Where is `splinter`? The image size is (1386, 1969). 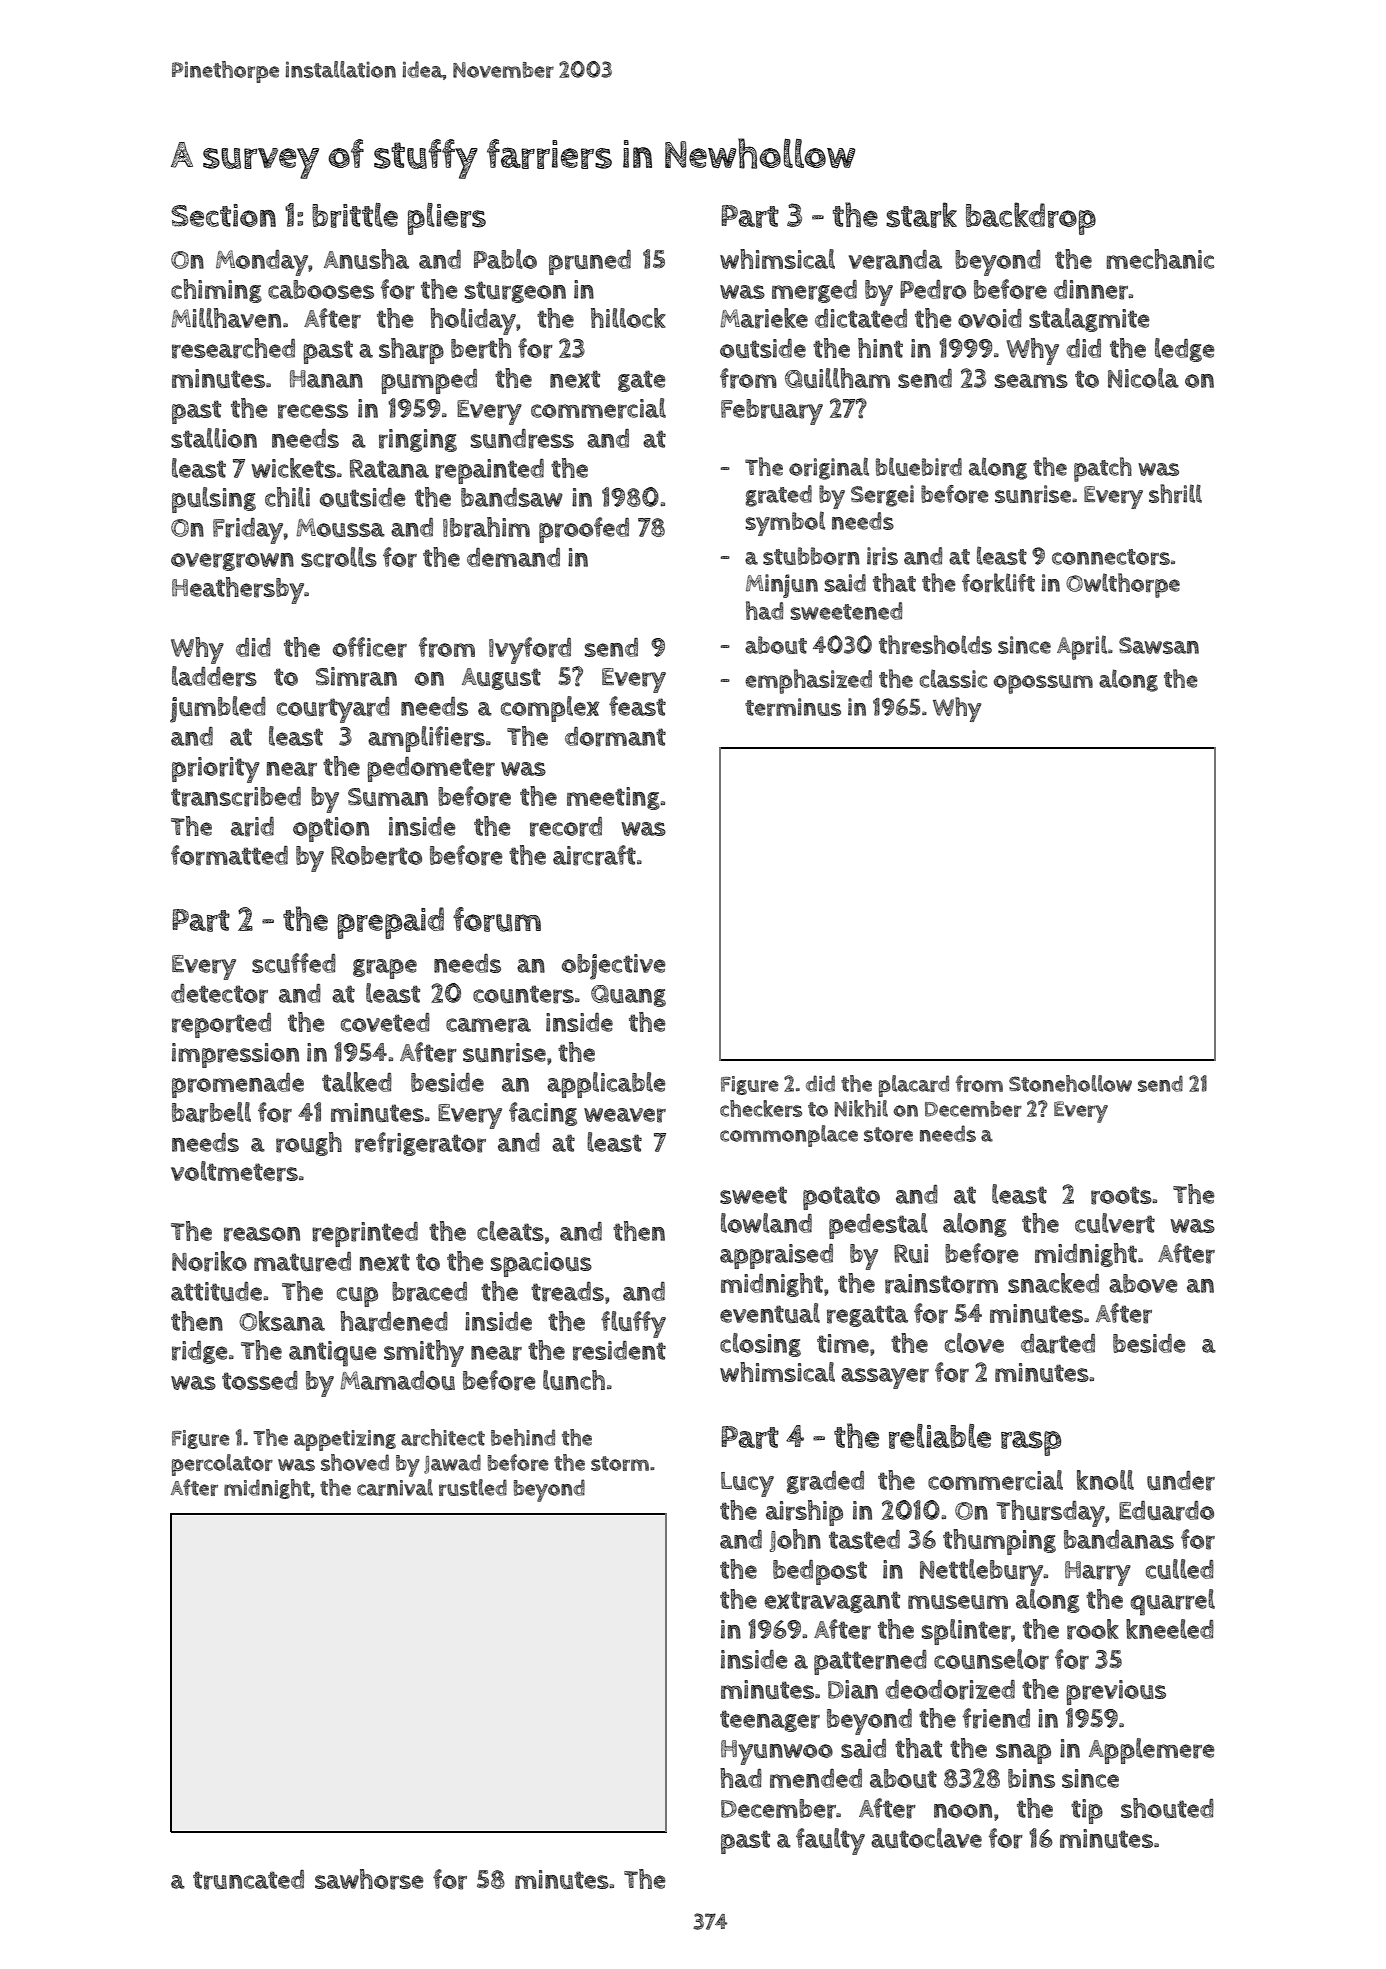 splinter is located at coordinates (966, 1632).
